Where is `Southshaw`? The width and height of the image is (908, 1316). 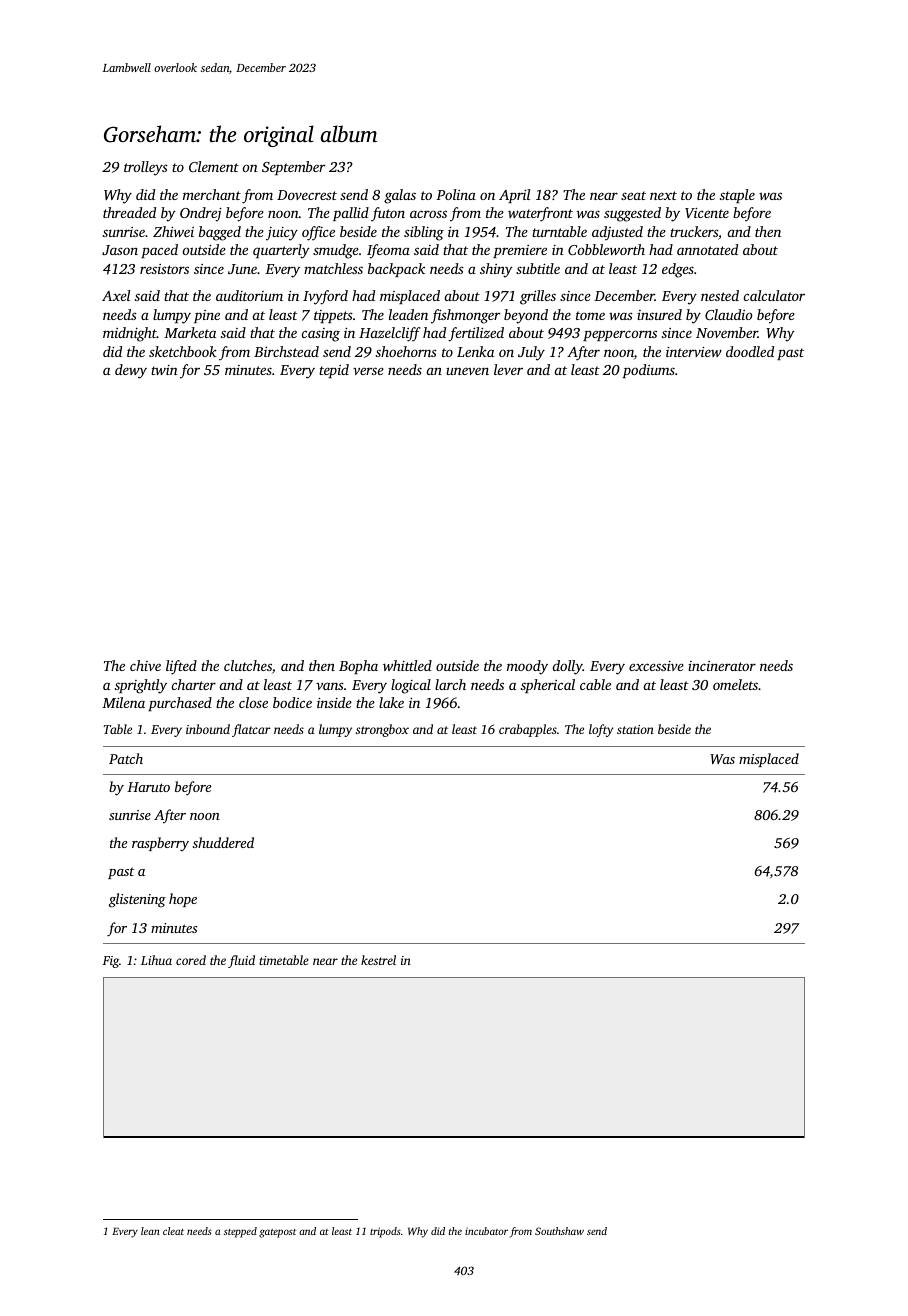
Southshaw is located at coordinates (559, 1231).
